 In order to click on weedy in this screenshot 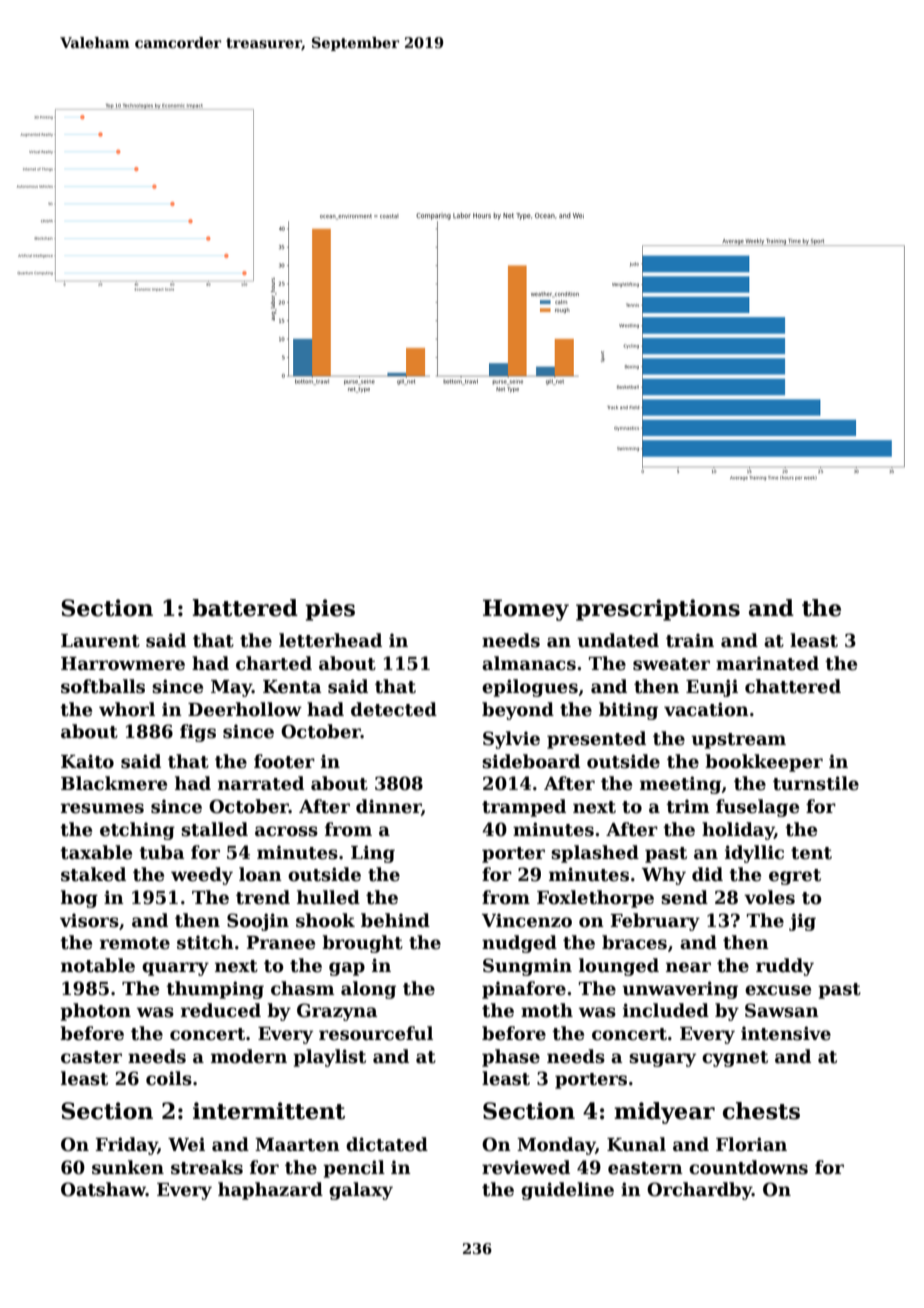, I will do `click(202, 876)`.
